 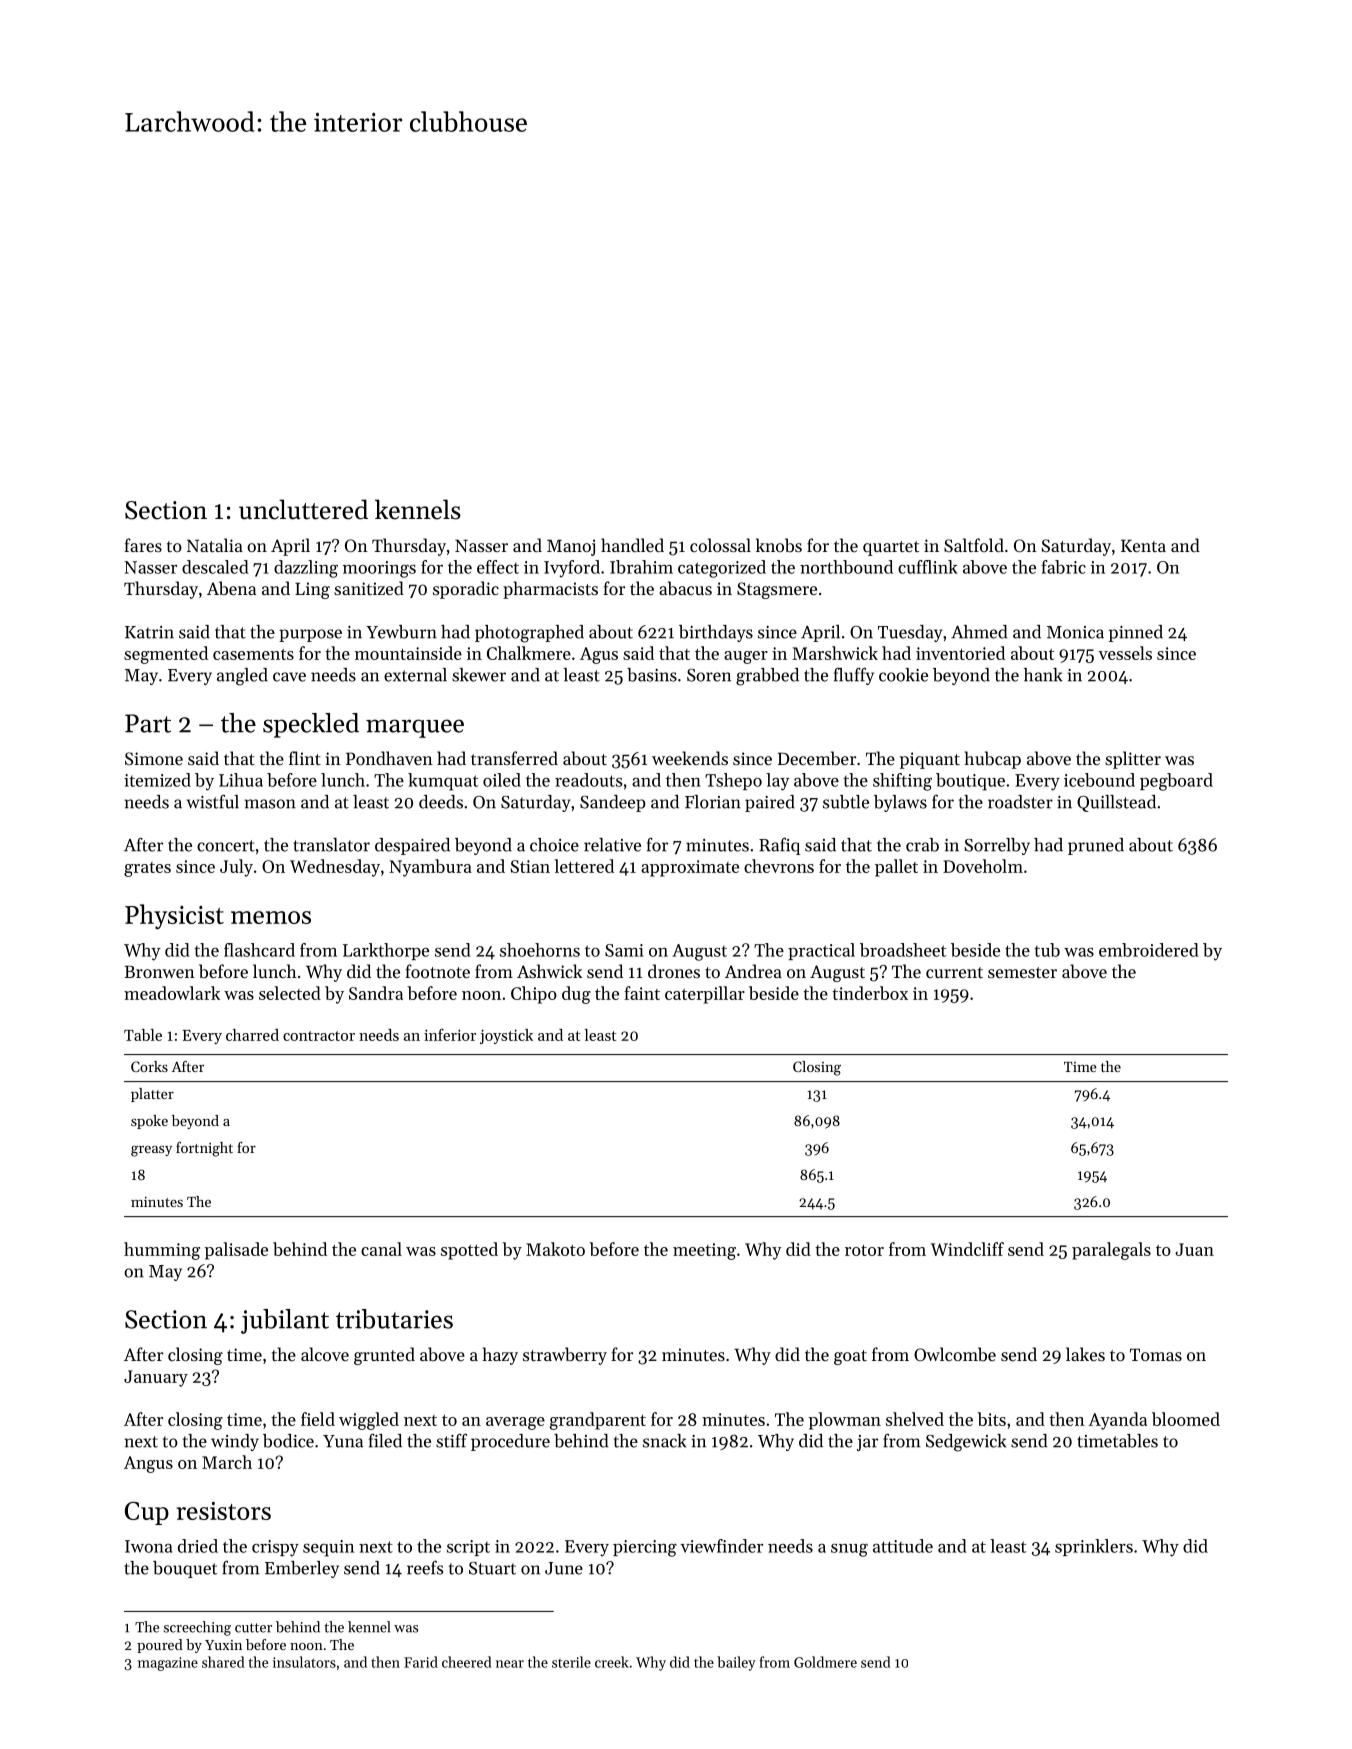 What do you see at coordinates (421, 1662) in the document?
I see `Farid` at bounding box center [421, 1662].
